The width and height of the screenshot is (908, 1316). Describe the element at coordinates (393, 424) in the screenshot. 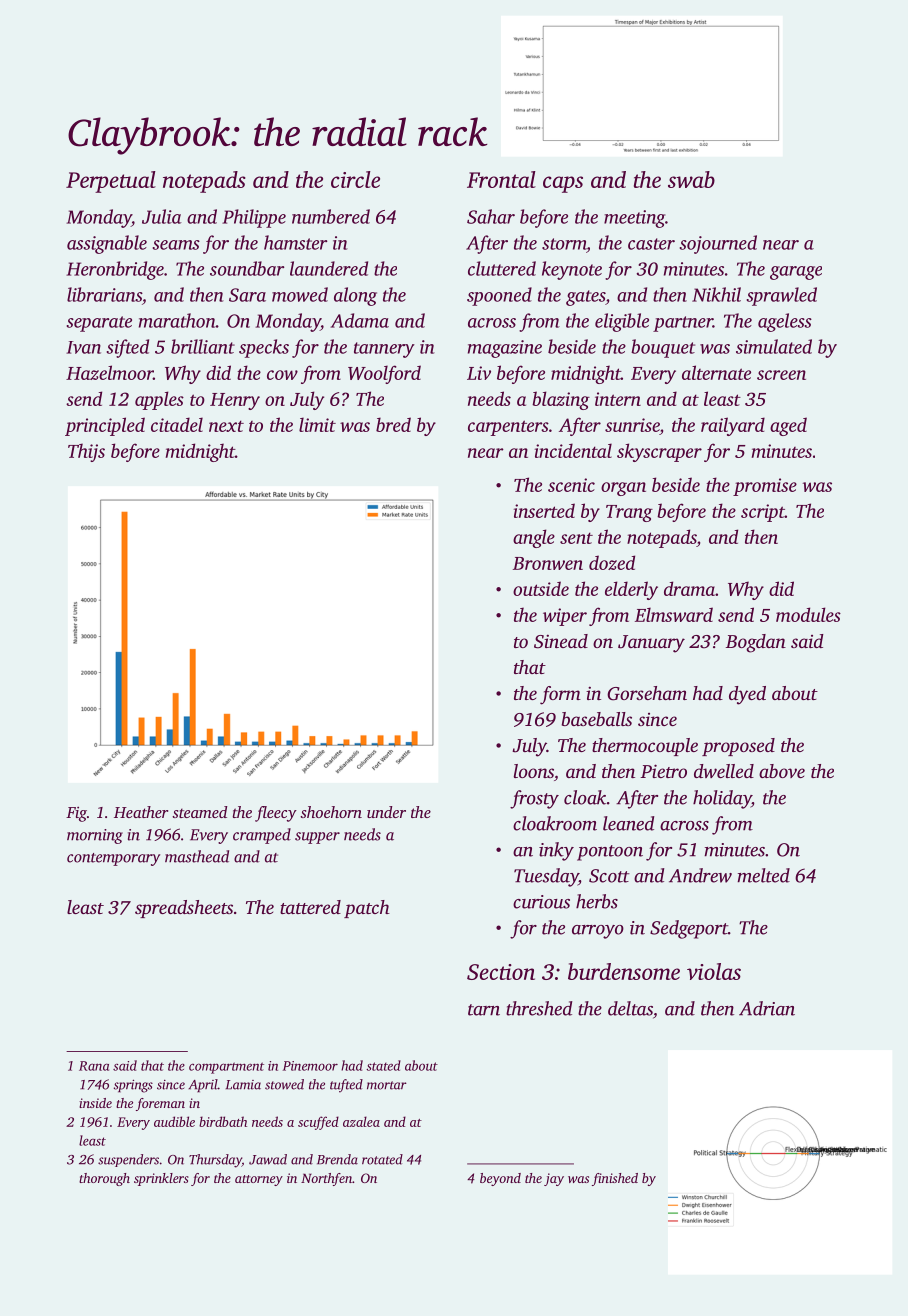

I see `bred` at that location.
